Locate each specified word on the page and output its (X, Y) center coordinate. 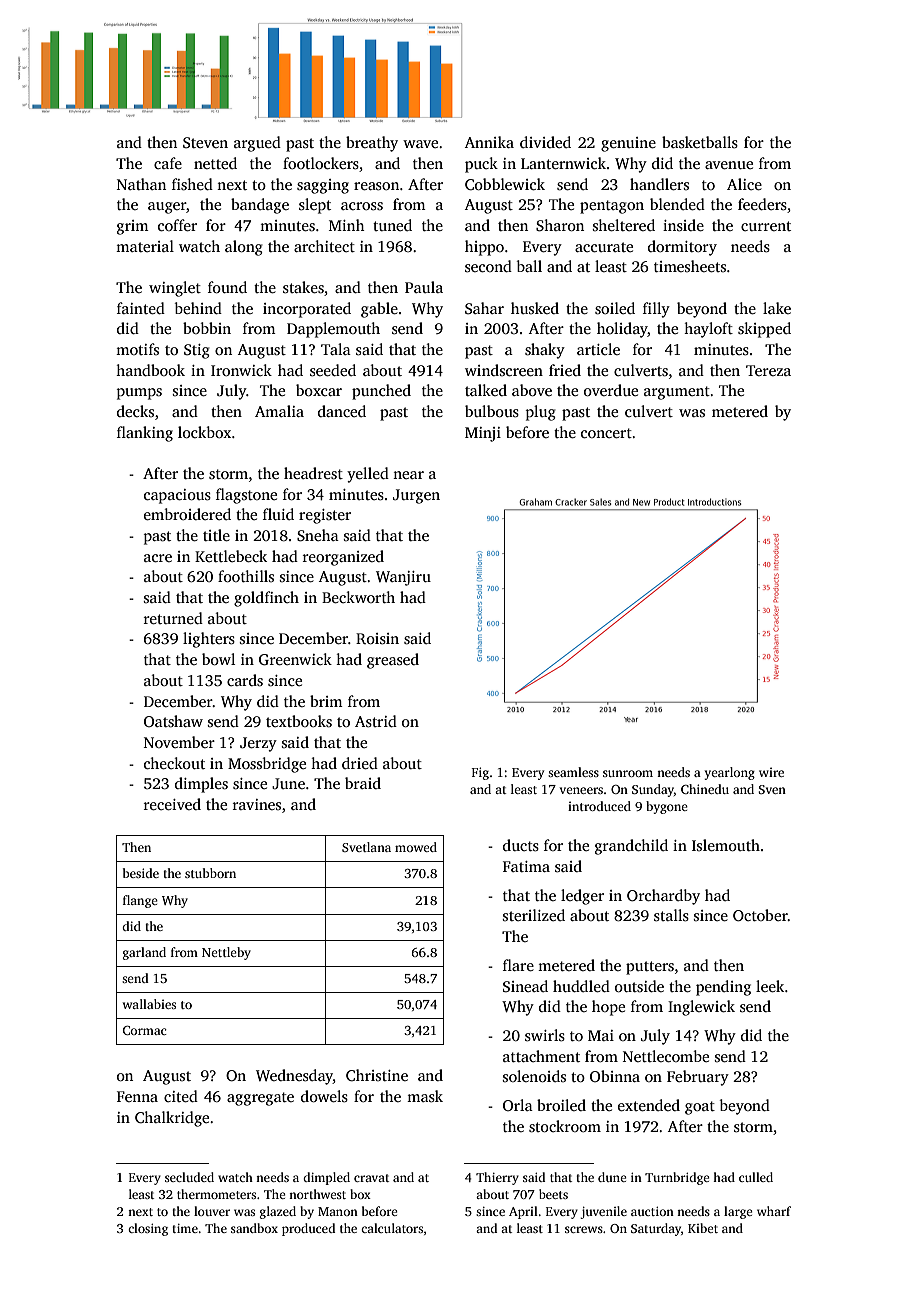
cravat (371, 1178)
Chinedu (705, 789)
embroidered (187, 514)
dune (612, 1177)
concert (606, 433)
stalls (671, 915)
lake (777, 308)
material (145, 246)
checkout (174, 763)
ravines (257, 804)
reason (376, 186)
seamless (573, 772)
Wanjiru (403, 578)
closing (148, 1229)
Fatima (526, 866)
